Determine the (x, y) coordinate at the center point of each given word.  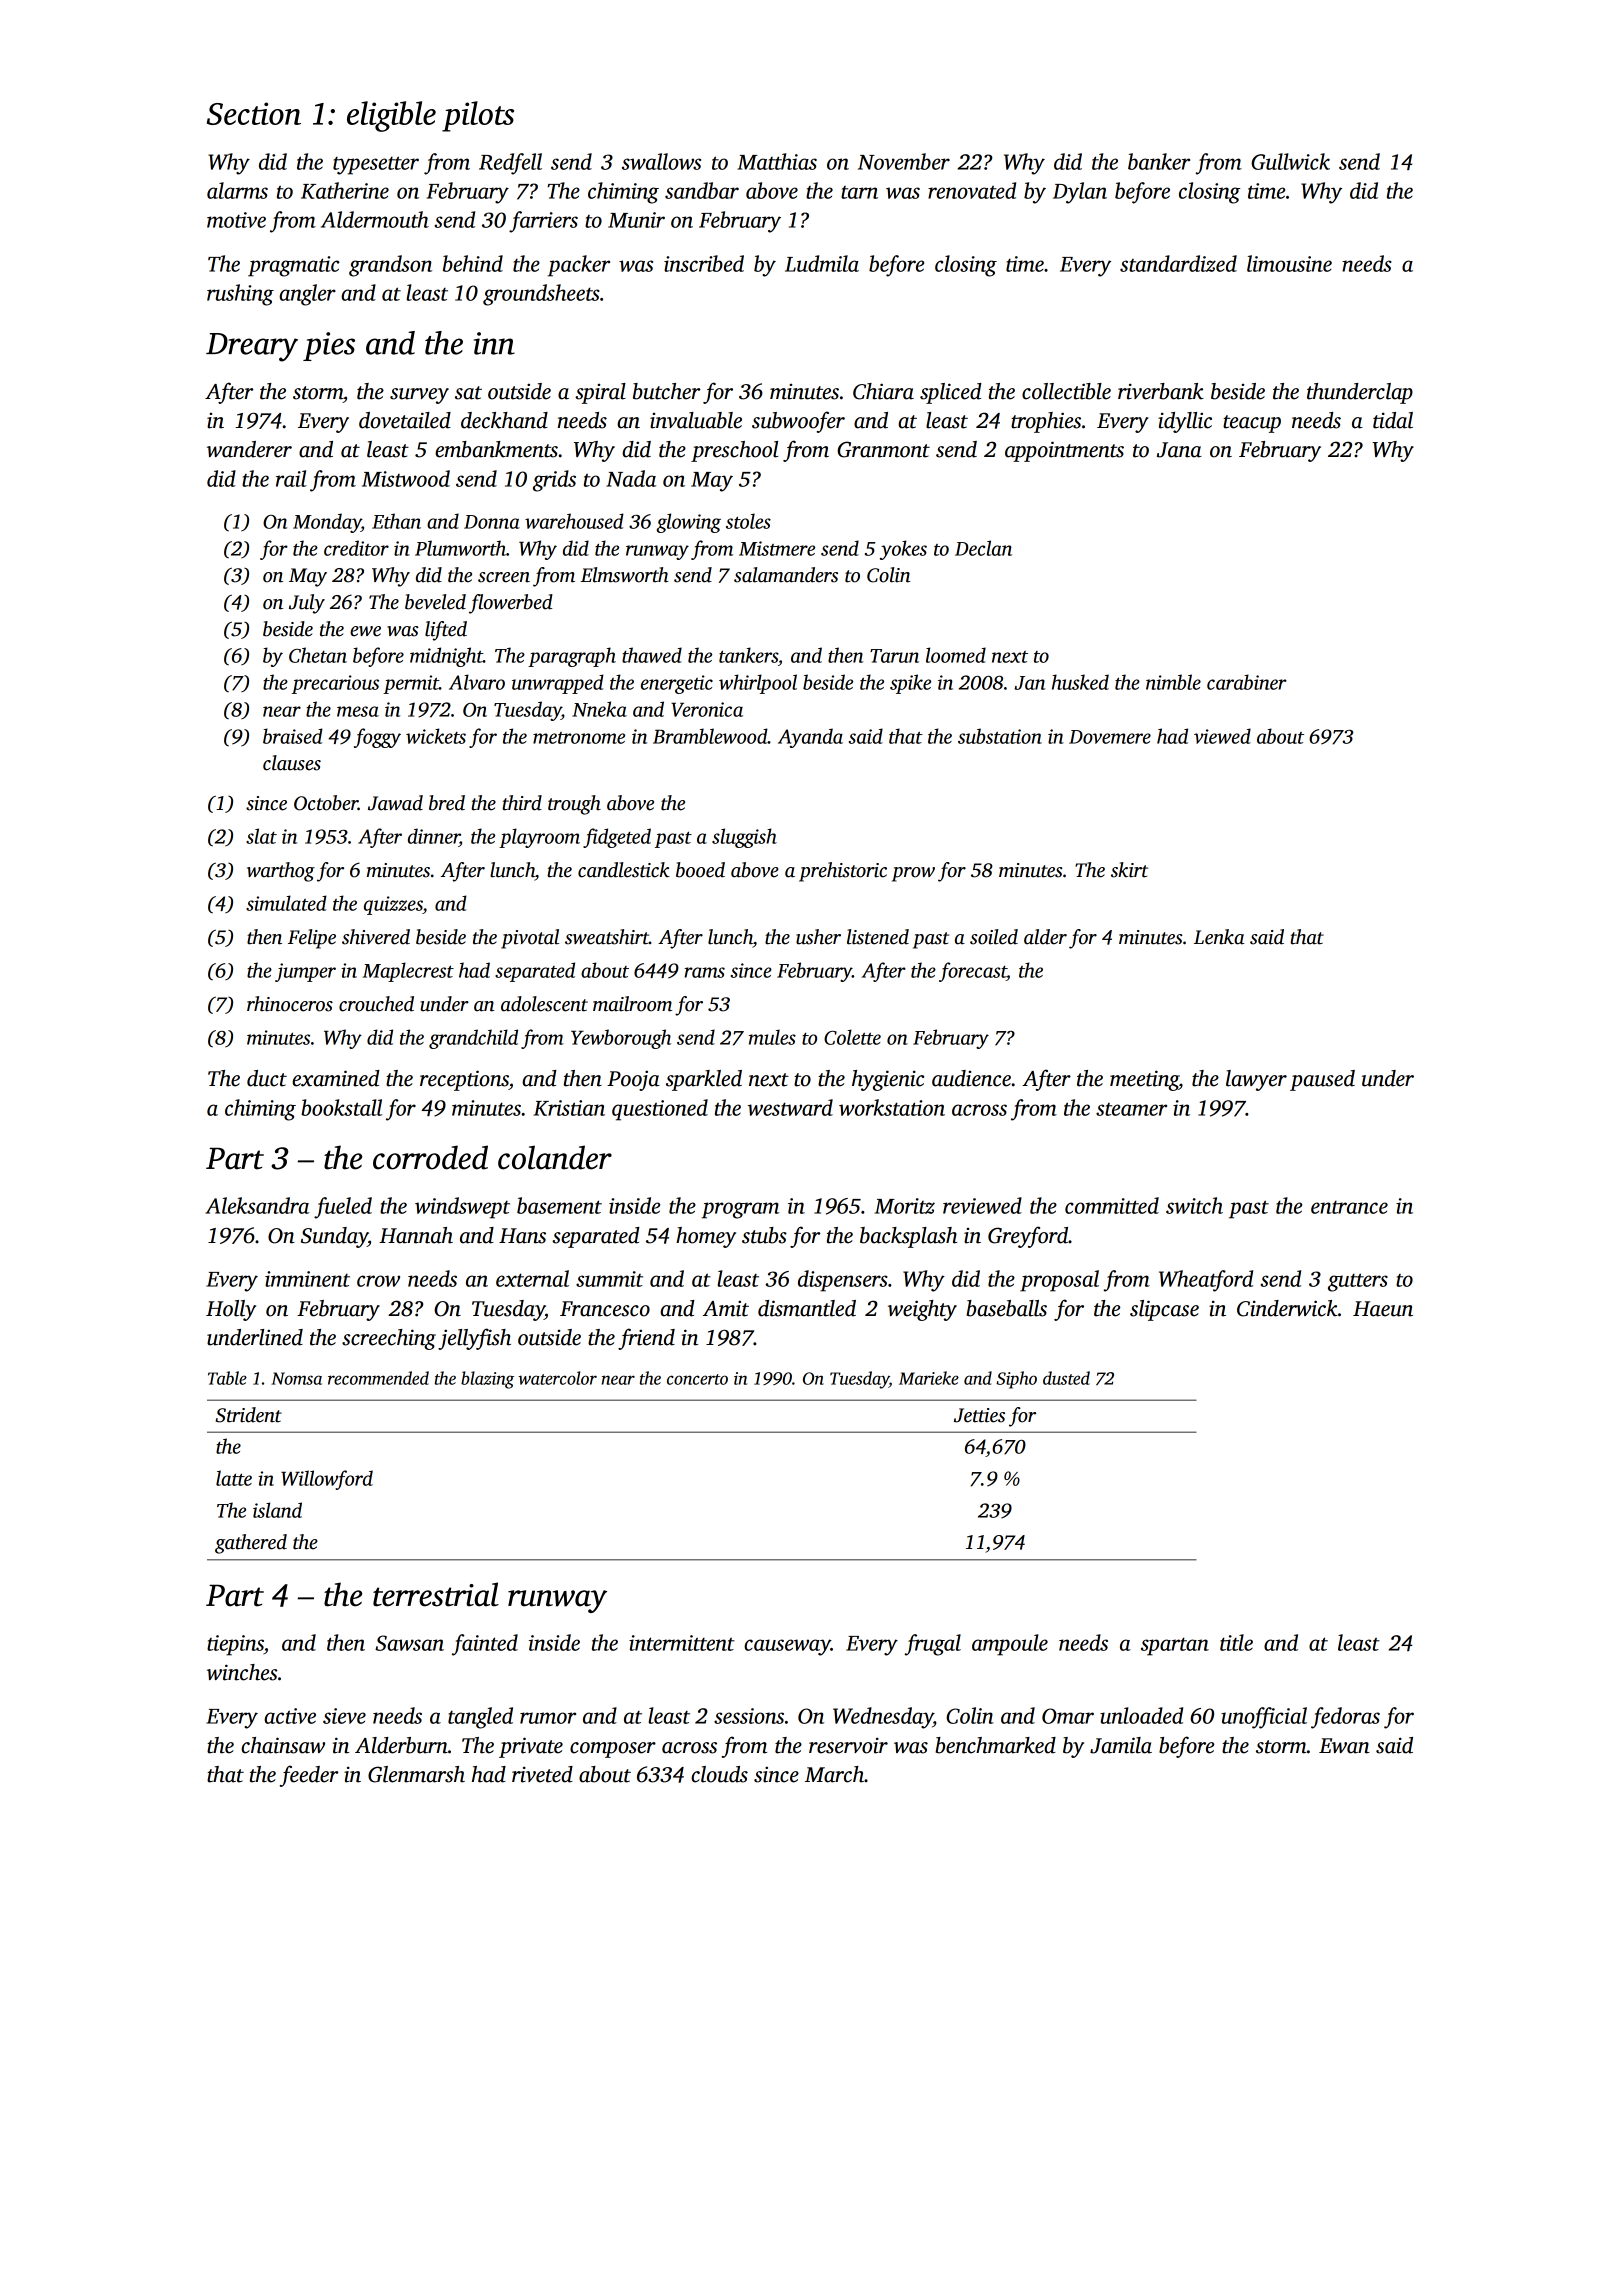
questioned (660, 1110)
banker (1159, 161)
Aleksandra (257, 1205)
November (904, 161)
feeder (308, 1776)
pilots (478, 116)
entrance (1349, 1207)
